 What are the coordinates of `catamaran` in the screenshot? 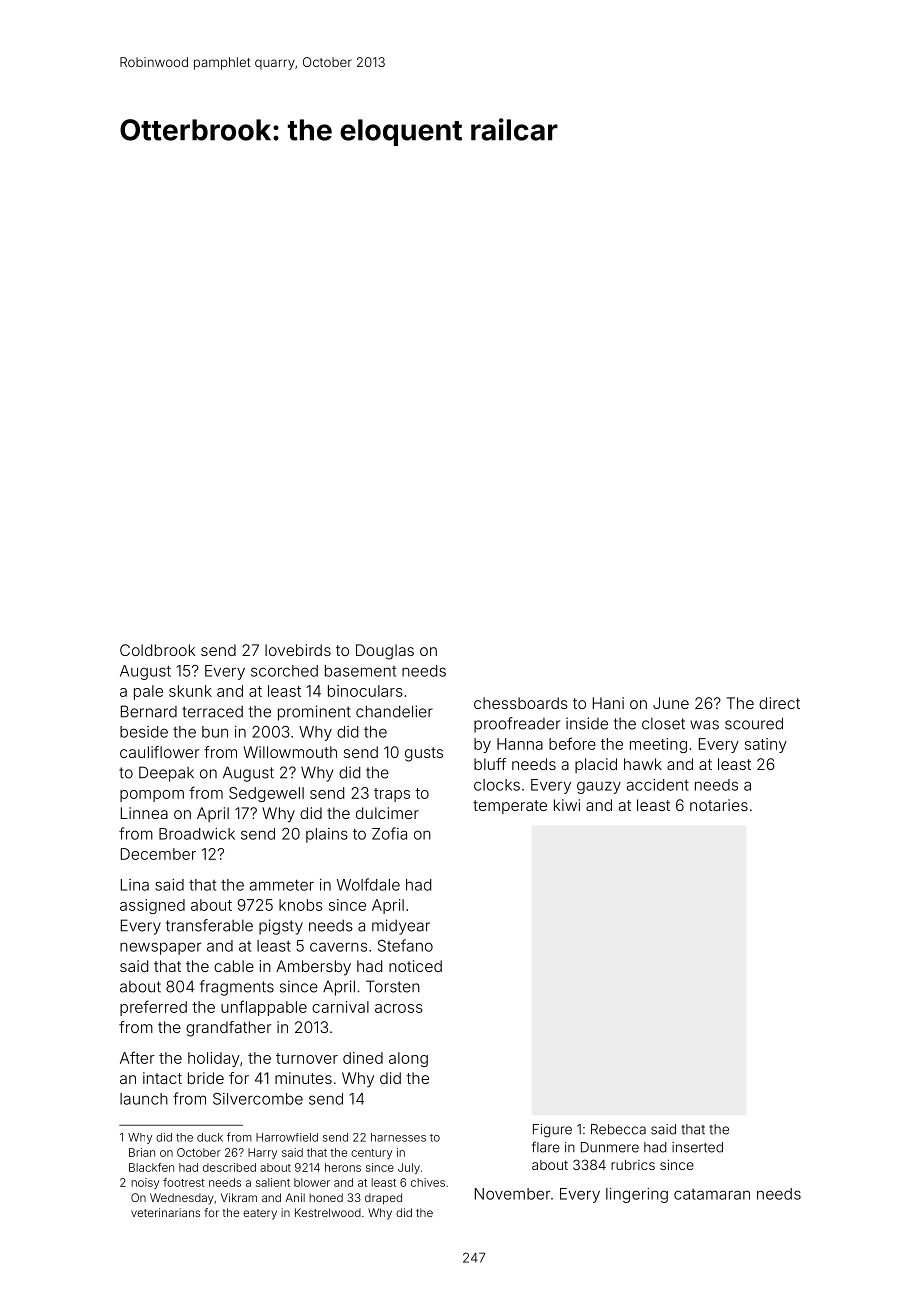 It's located at (712, 1194).
